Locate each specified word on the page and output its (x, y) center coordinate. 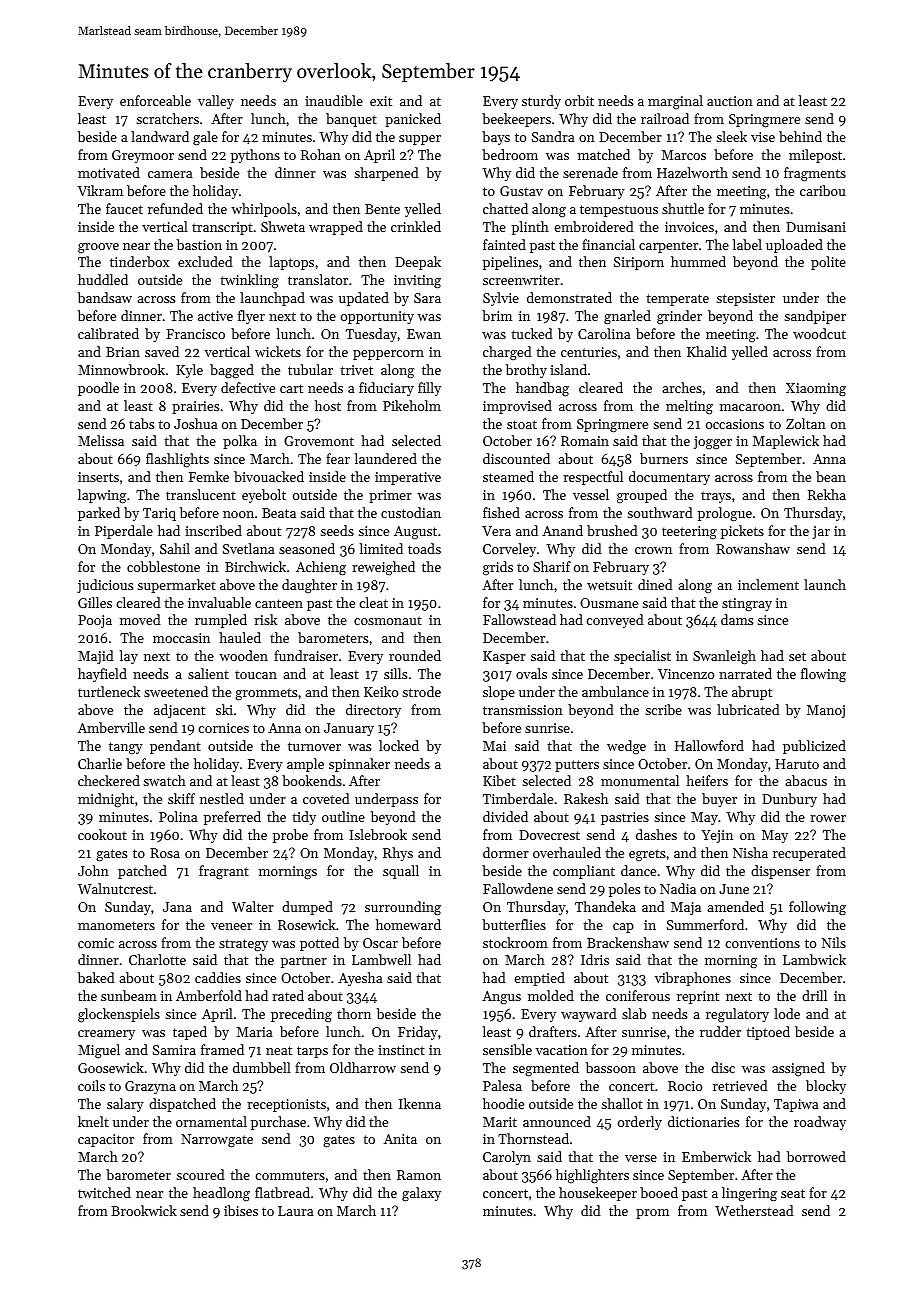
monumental (640, 780)
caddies (218, 977)
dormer (506, 852)
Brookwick (144, 1210)
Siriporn (639, 263)
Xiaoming (816, 390)
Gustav (521, 191)
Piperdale (124, 532)
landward (160, 136)
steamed (508, 476)
